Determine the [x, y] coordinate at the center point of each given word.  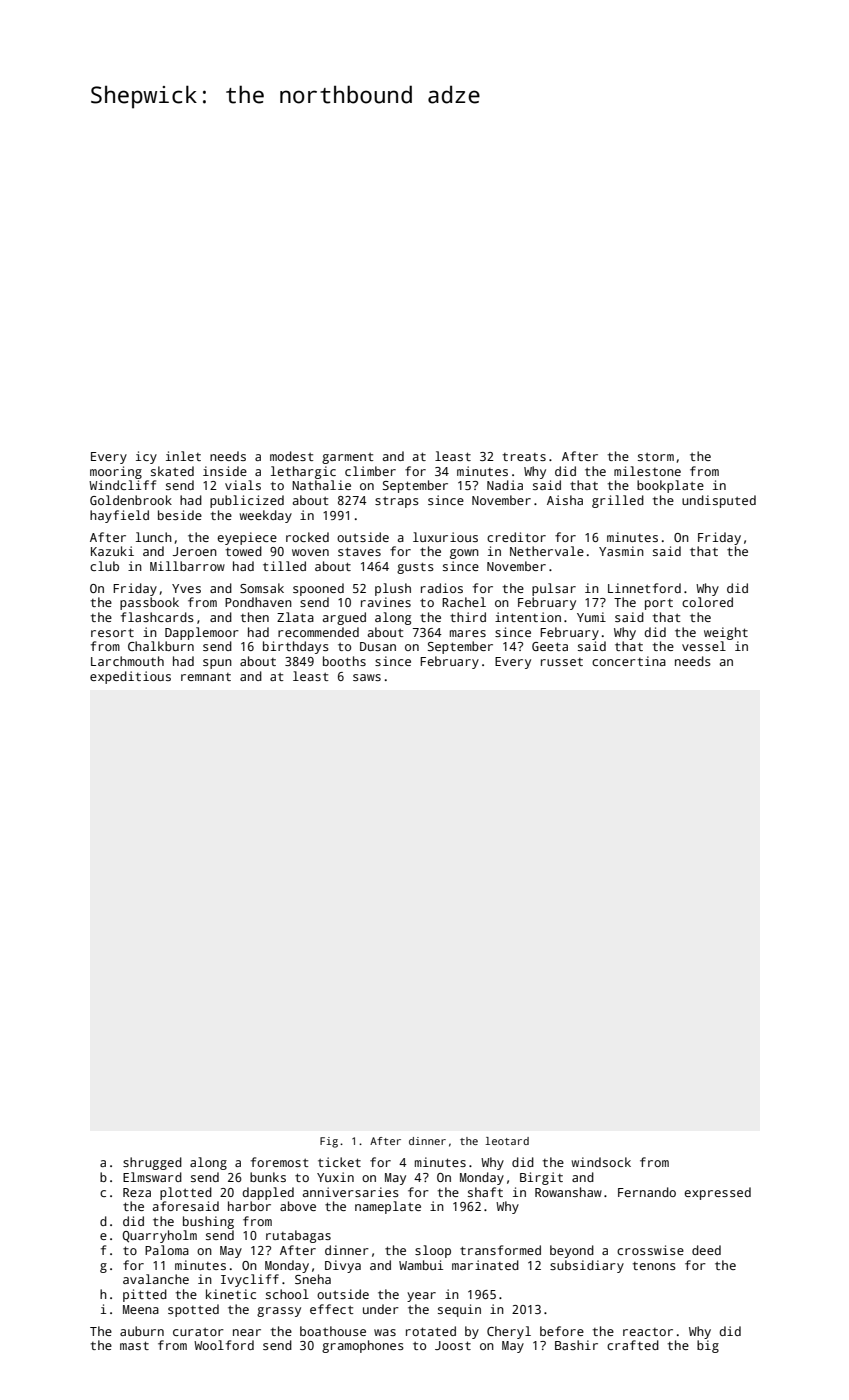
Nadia [505, 485]
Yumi [591, 617]
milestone [647, 471]
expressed [717, 1193]
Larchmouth [127, 661]
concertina [629, 661]
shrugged [152, 1163]
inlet [183, 456]
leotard [507, 1141]
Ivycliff [250, 1280]
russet [562, 662]
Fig [329, 1142]
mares [468, 633]
